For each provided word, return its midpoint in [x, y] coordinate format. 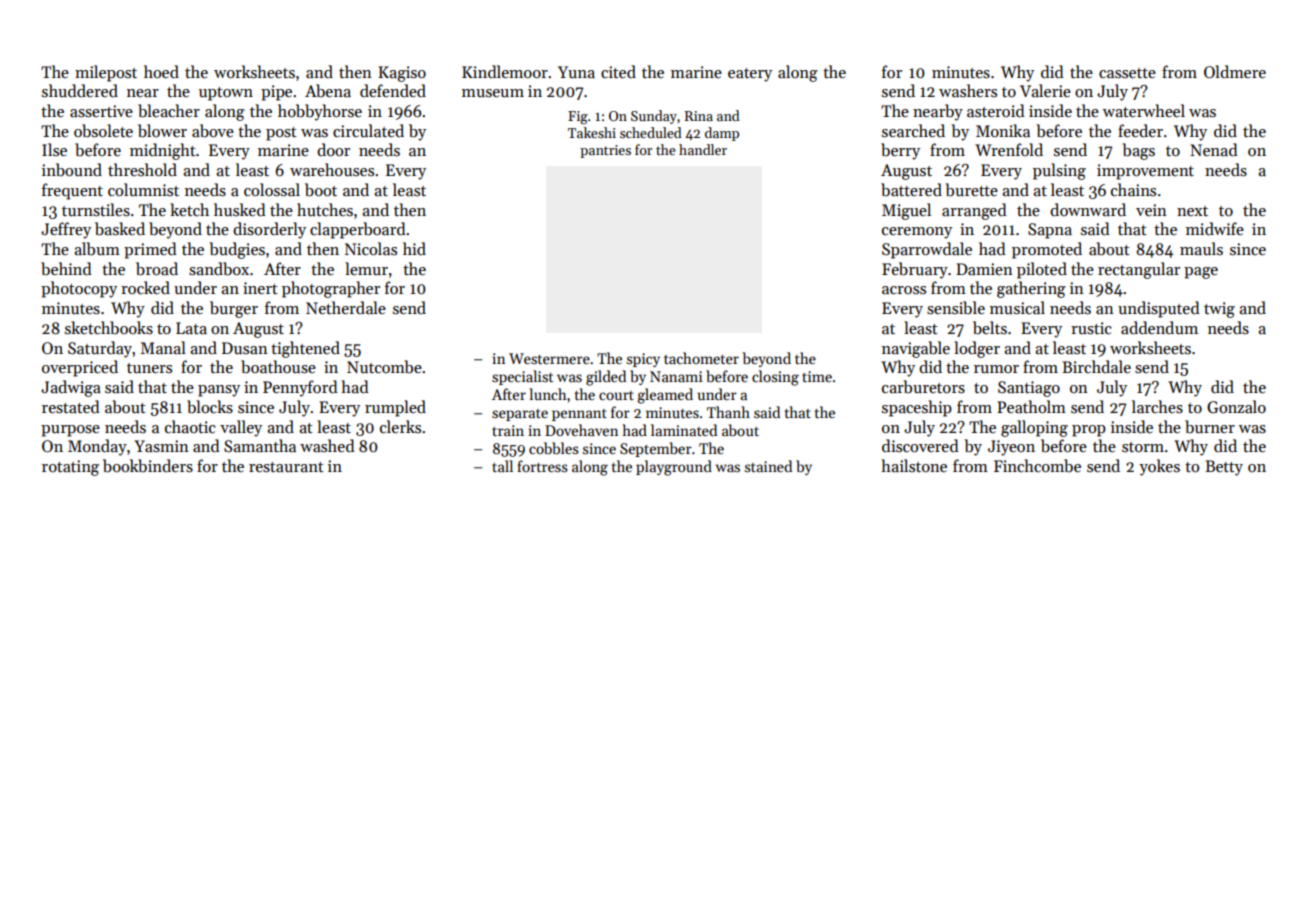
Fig [578, 118]
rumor [996, 369]
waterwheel [1144, 110]
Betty [1224, 468]
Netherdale [346, 307]
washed [327, 445]
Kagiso [402, 74]
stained [768, 466]
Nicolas [371, 248]
